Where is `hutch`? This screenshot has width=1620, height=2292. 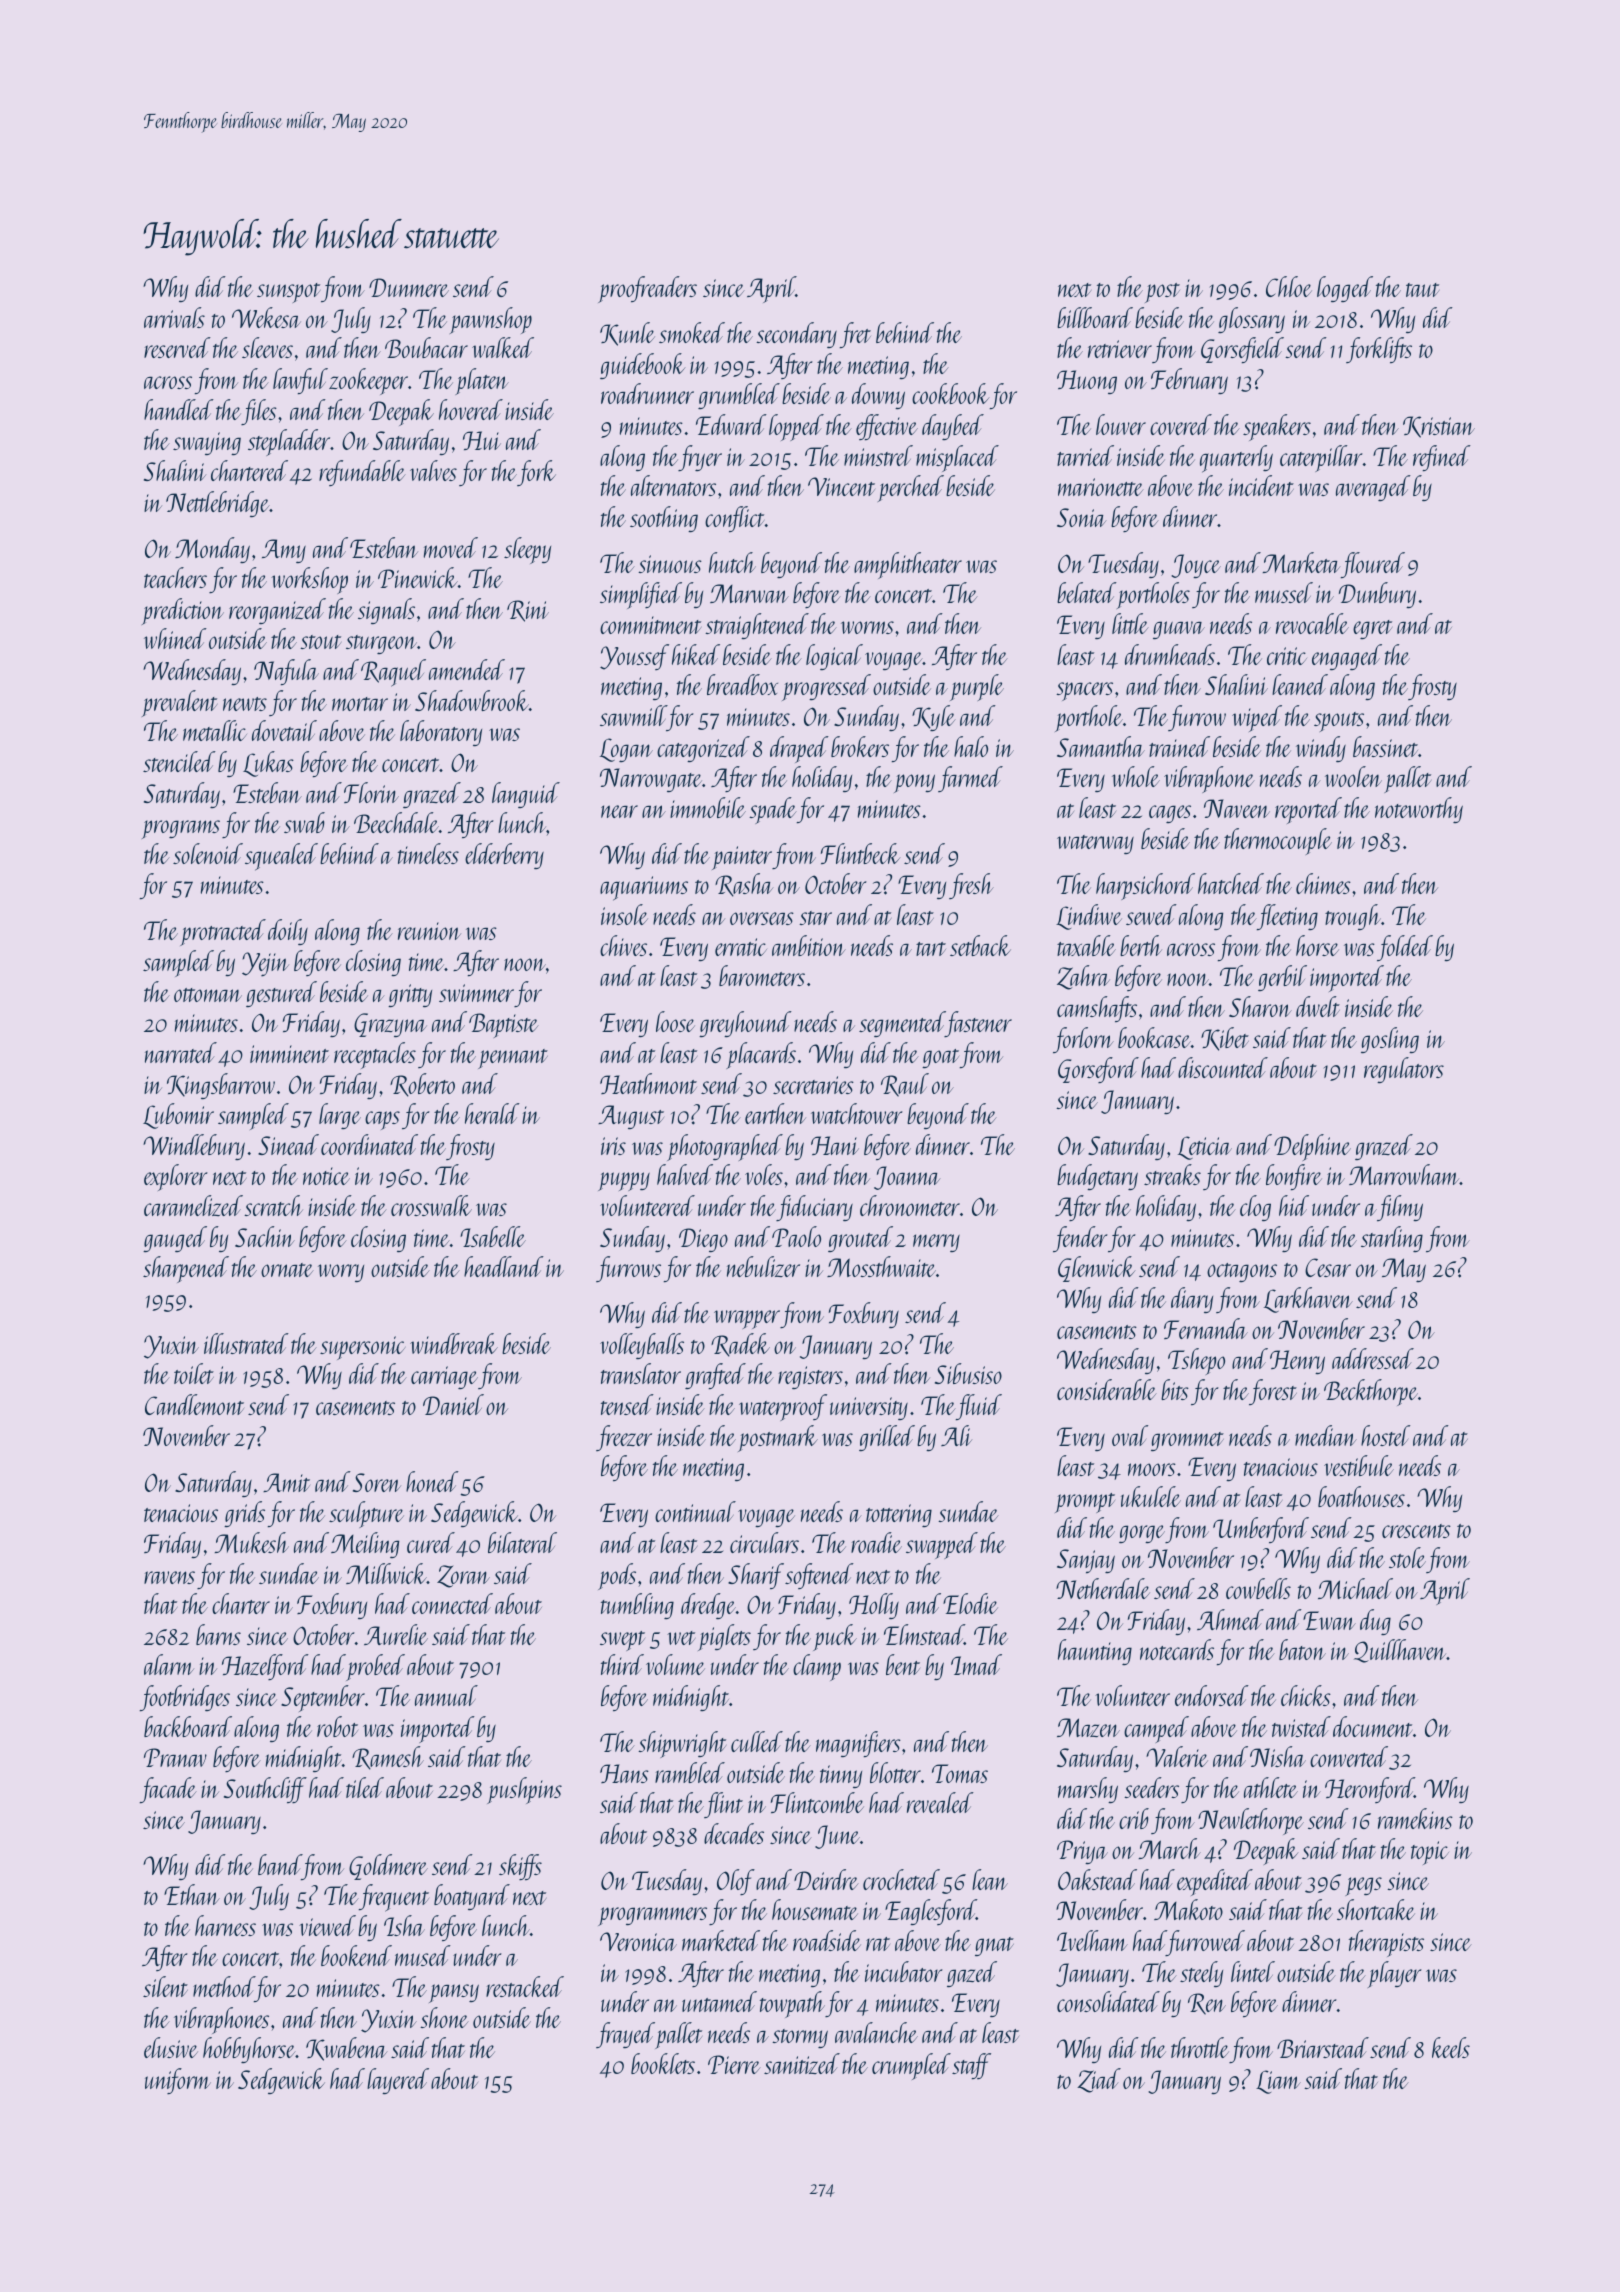
hutch is located at coordinates (732, 562).
